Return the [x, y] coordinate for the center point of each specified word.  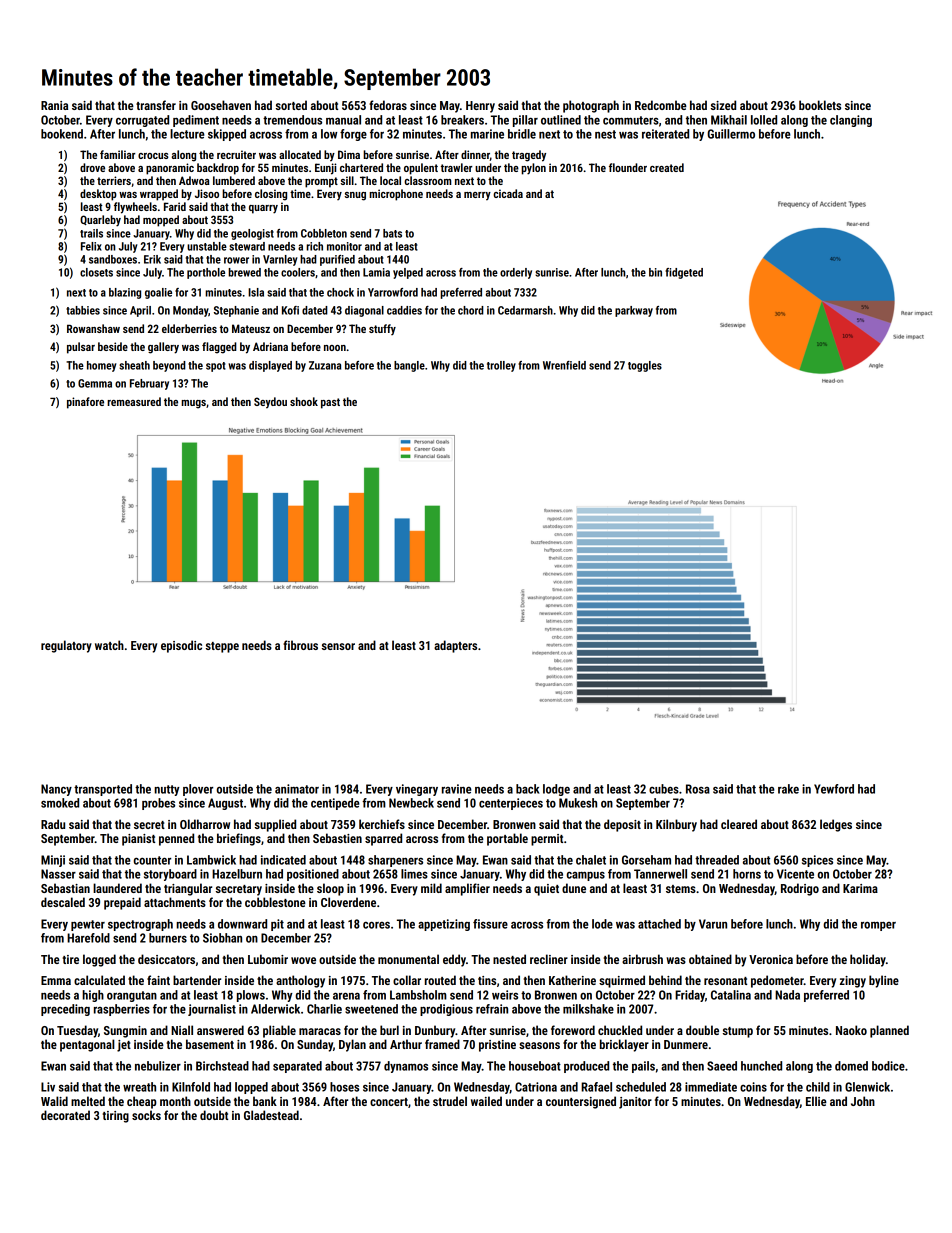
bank [265, 1101]
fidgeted [684, 273]
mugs [193, 404]
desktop [98, 195]
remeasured [134, 401]
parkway [634, 311]
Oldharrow [205, 824]
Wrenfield [564, 365]
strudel [450, 1101]
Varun [713, 924]
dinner [475, 155]
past [330, 403]
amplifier [467, 889]
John [863, 1101]
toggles [645, 366]
